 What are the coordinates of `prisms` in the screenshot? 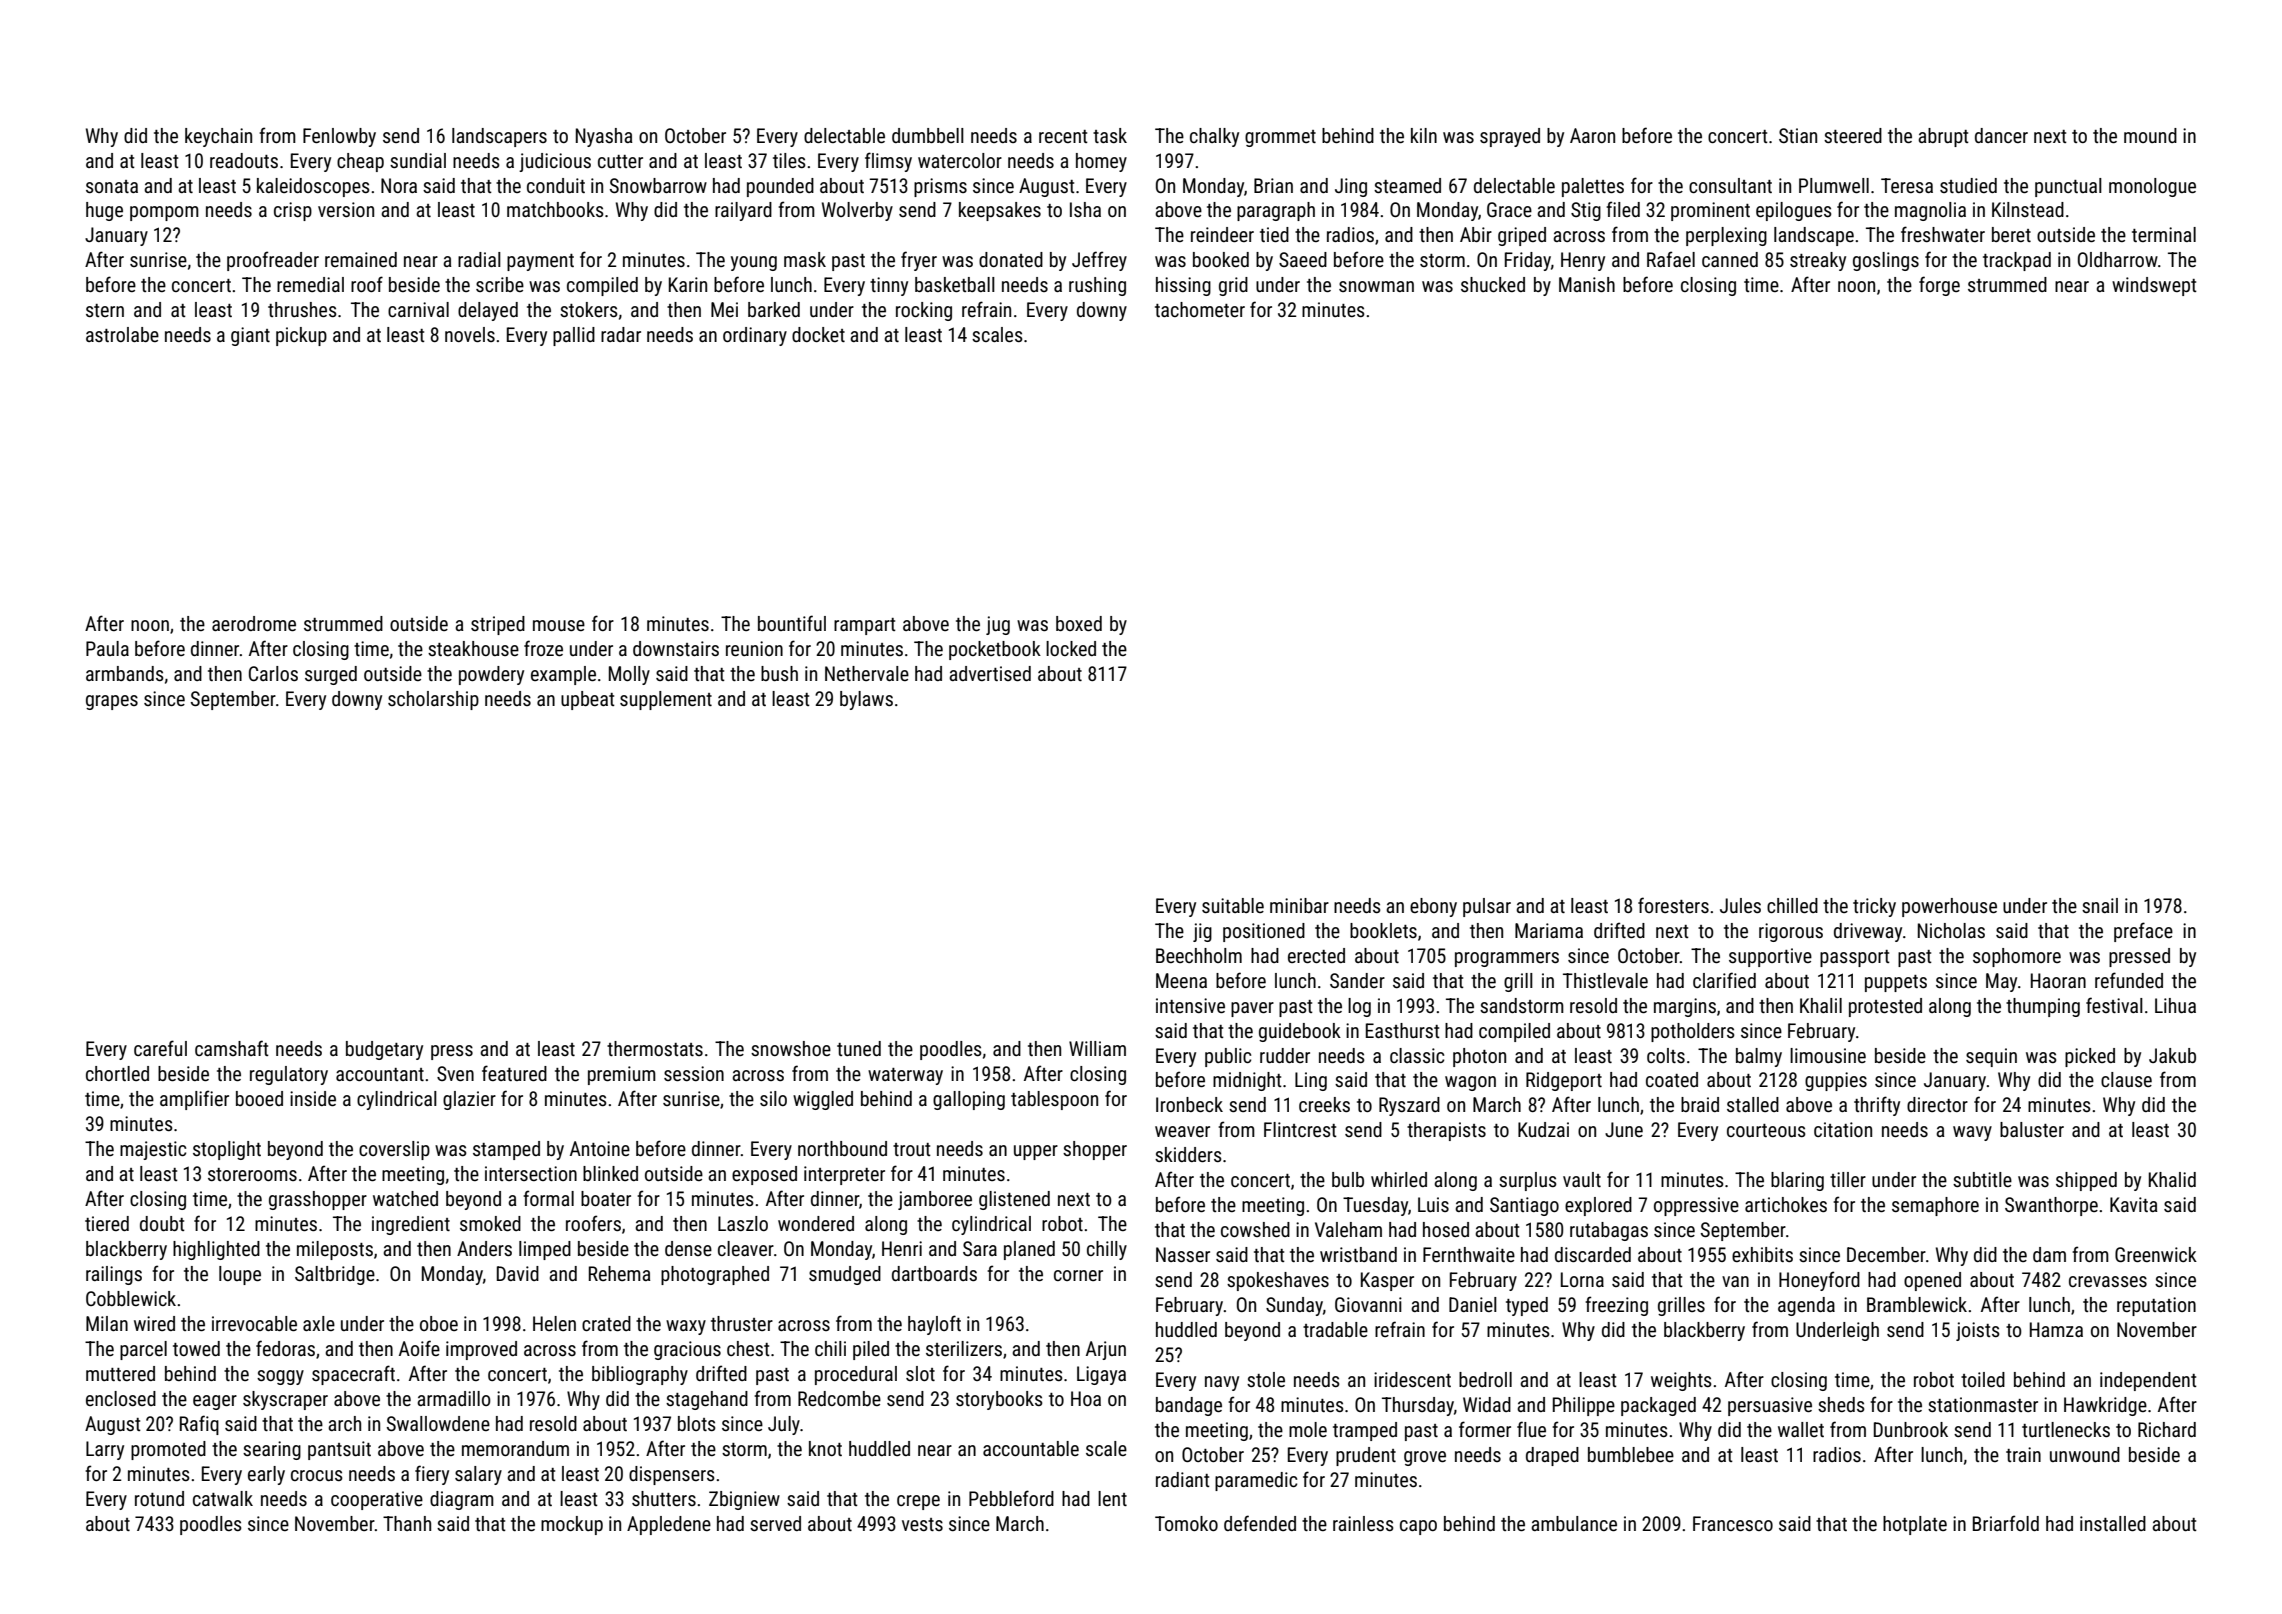 It's located at (940, 187).
